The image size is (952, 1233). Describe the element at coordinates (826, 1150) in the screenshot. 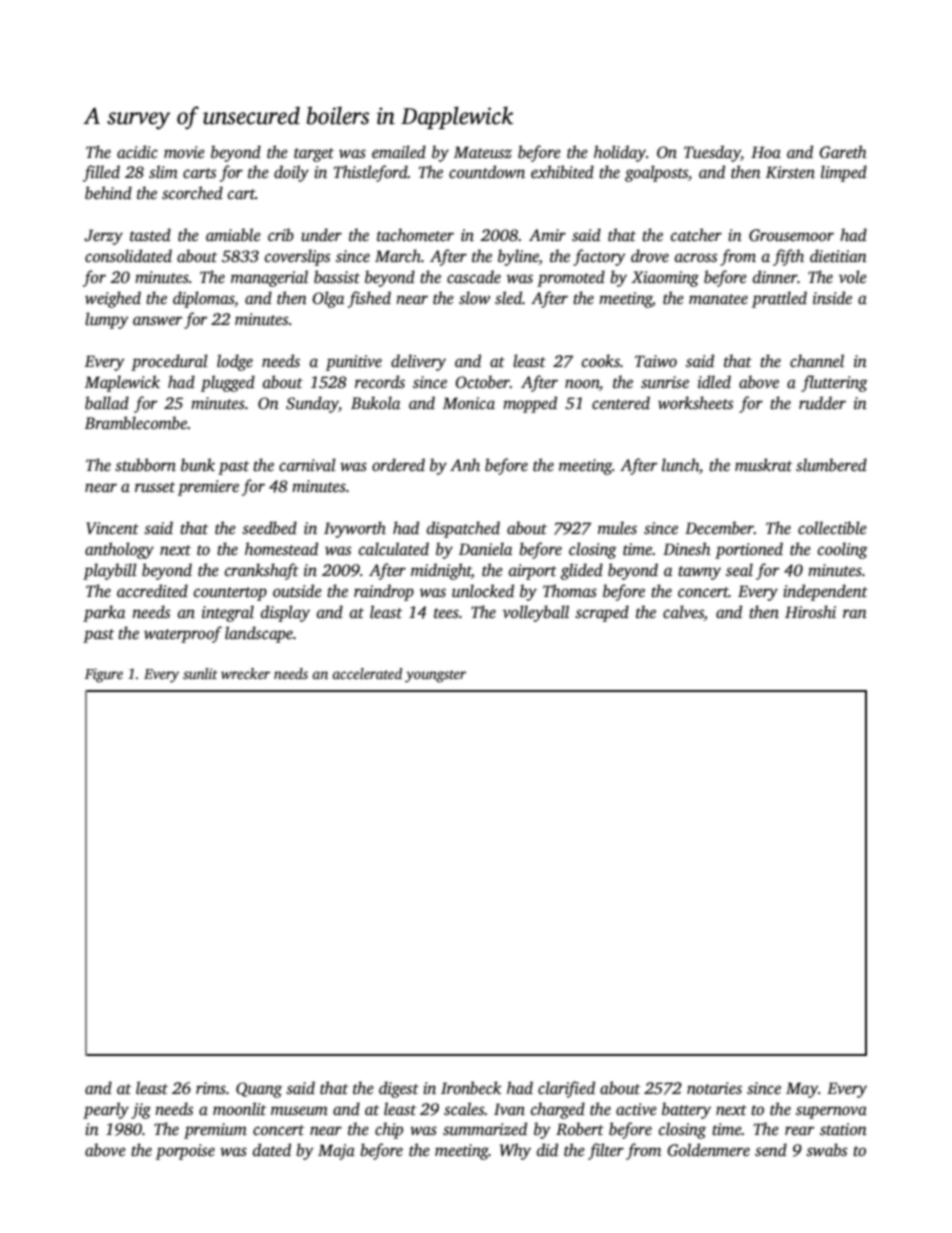

I see `swabs` at that location.
